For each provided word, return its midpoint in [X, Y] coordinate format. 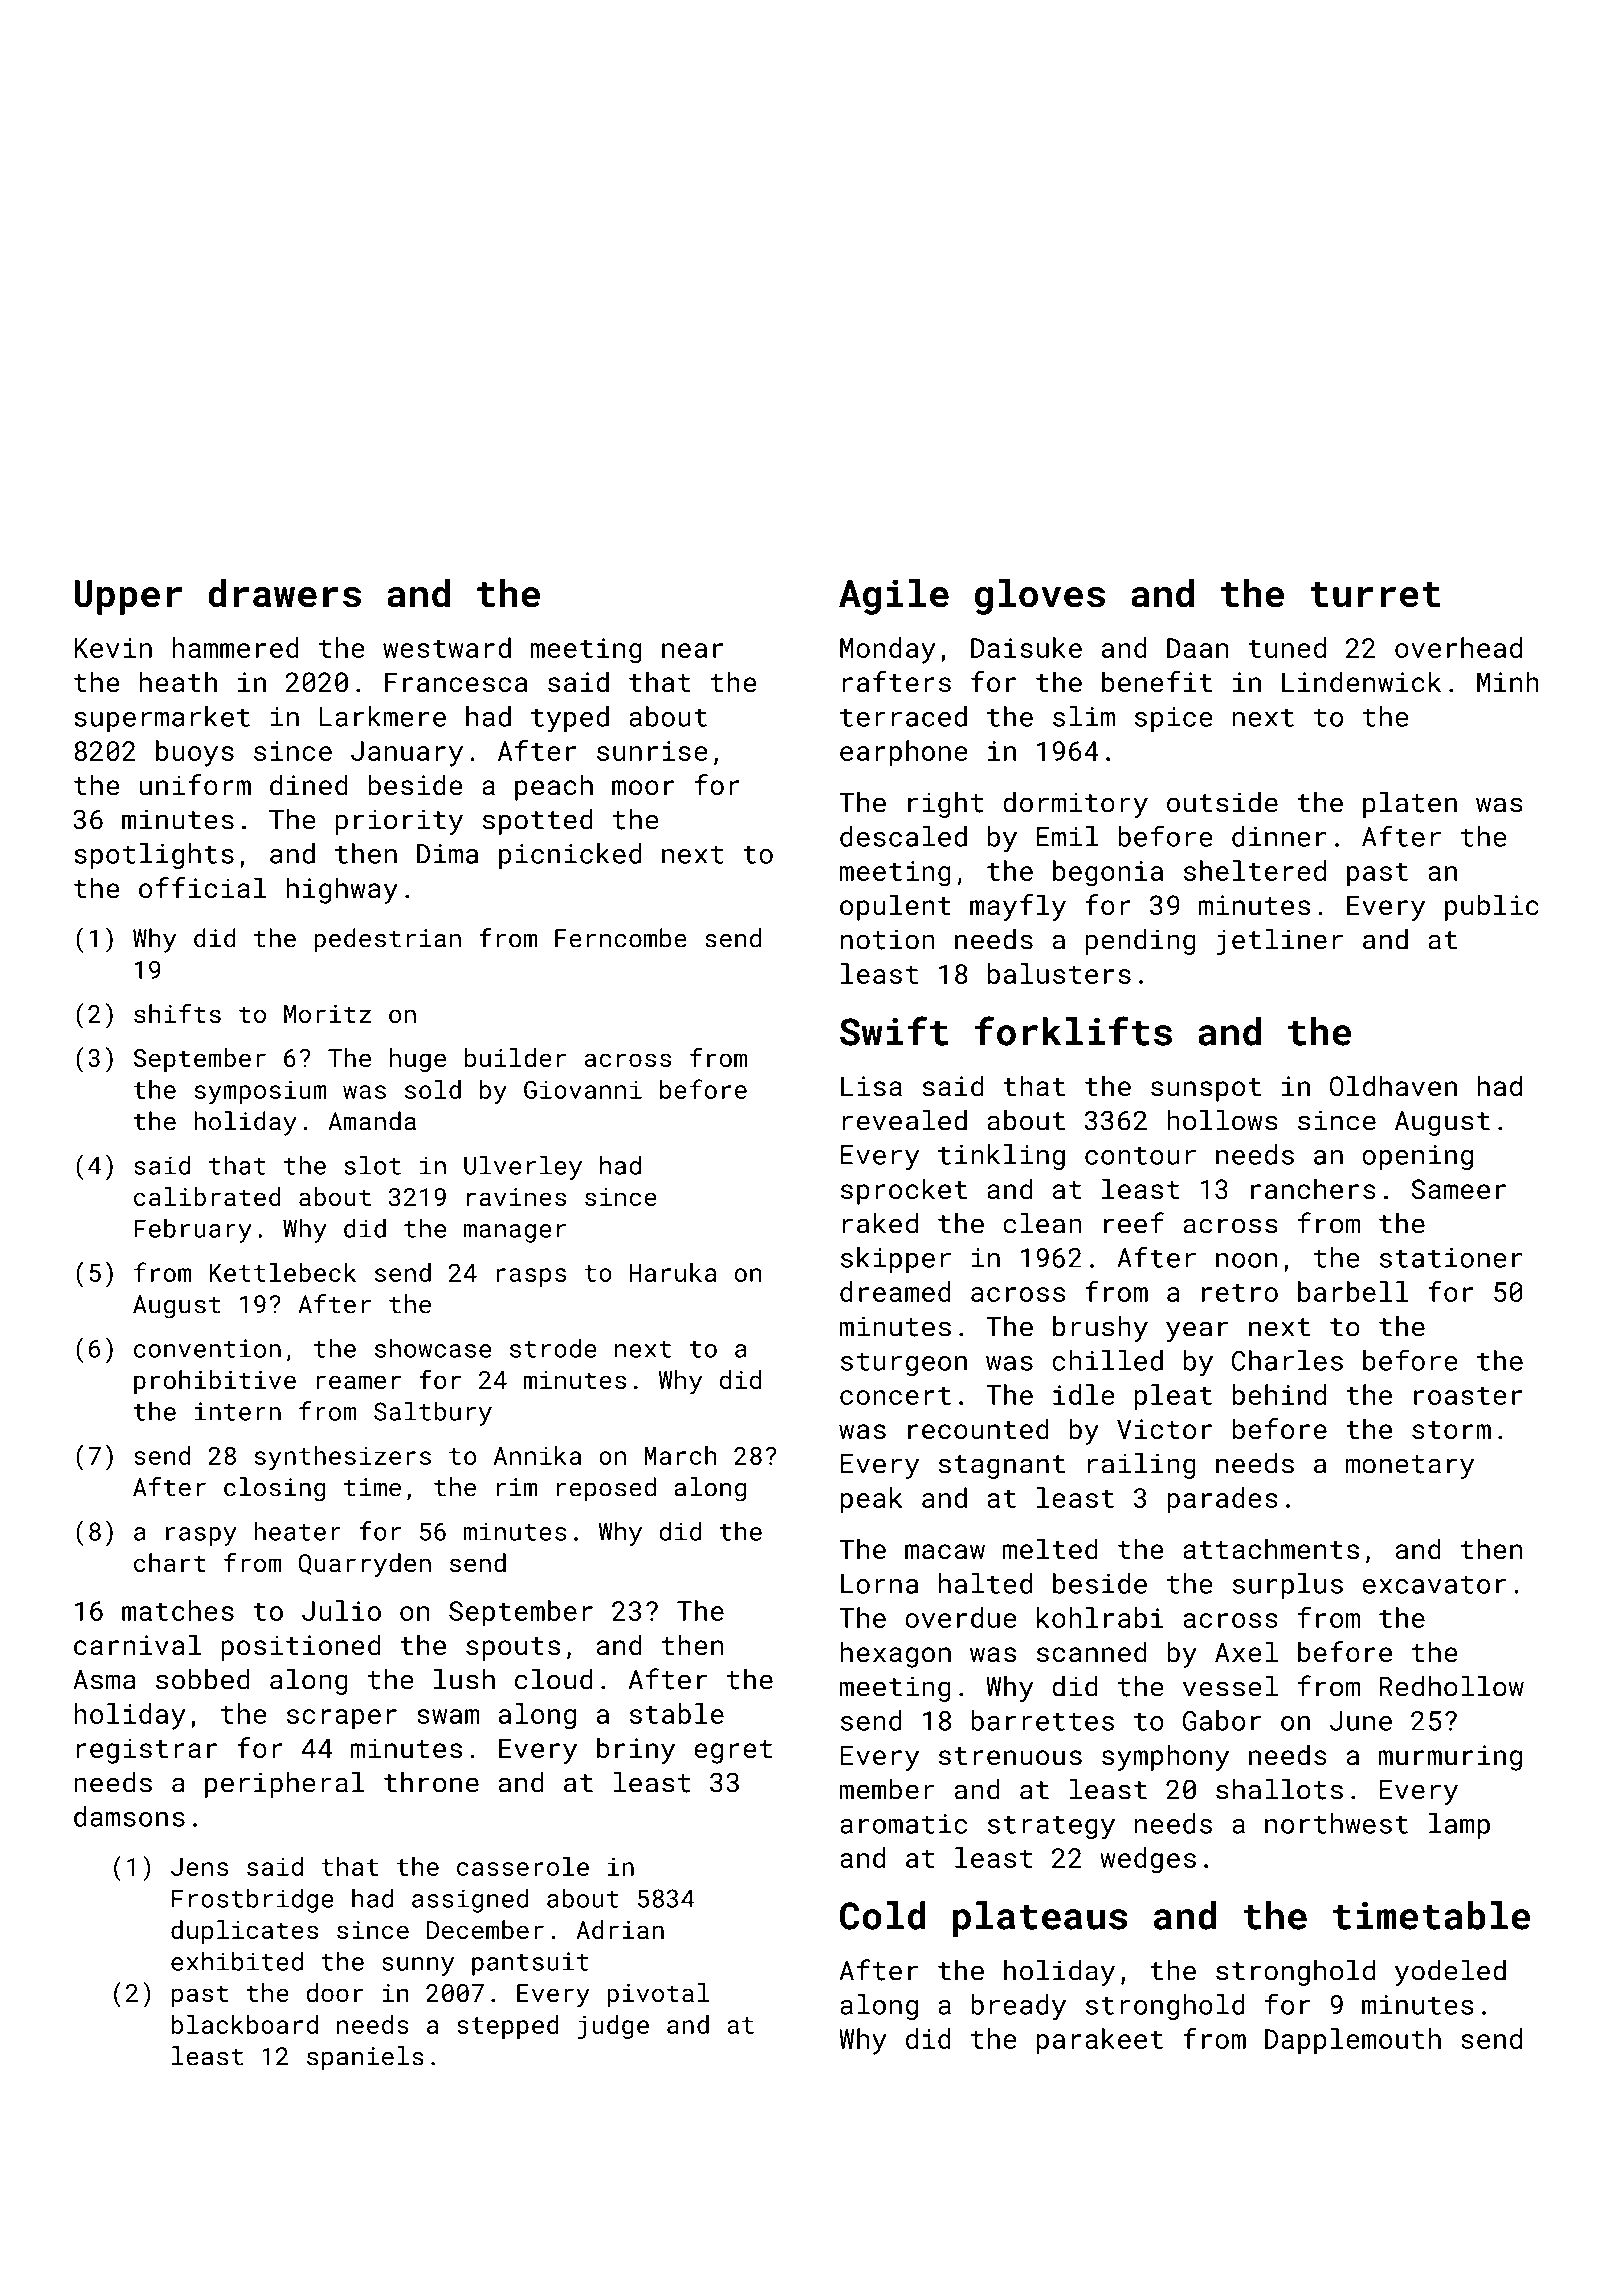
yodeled [1450, 1973]
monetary [1410, 1467]
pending [1141, 942]
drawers [284, 593]
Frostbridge [253, 1900]
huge [418, 1060]
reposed [606, 1489]
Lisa [871, 1086]
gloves [1040, 597]
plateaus [1040, 1919]
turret [1375, 595]
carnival [137, 1644]
